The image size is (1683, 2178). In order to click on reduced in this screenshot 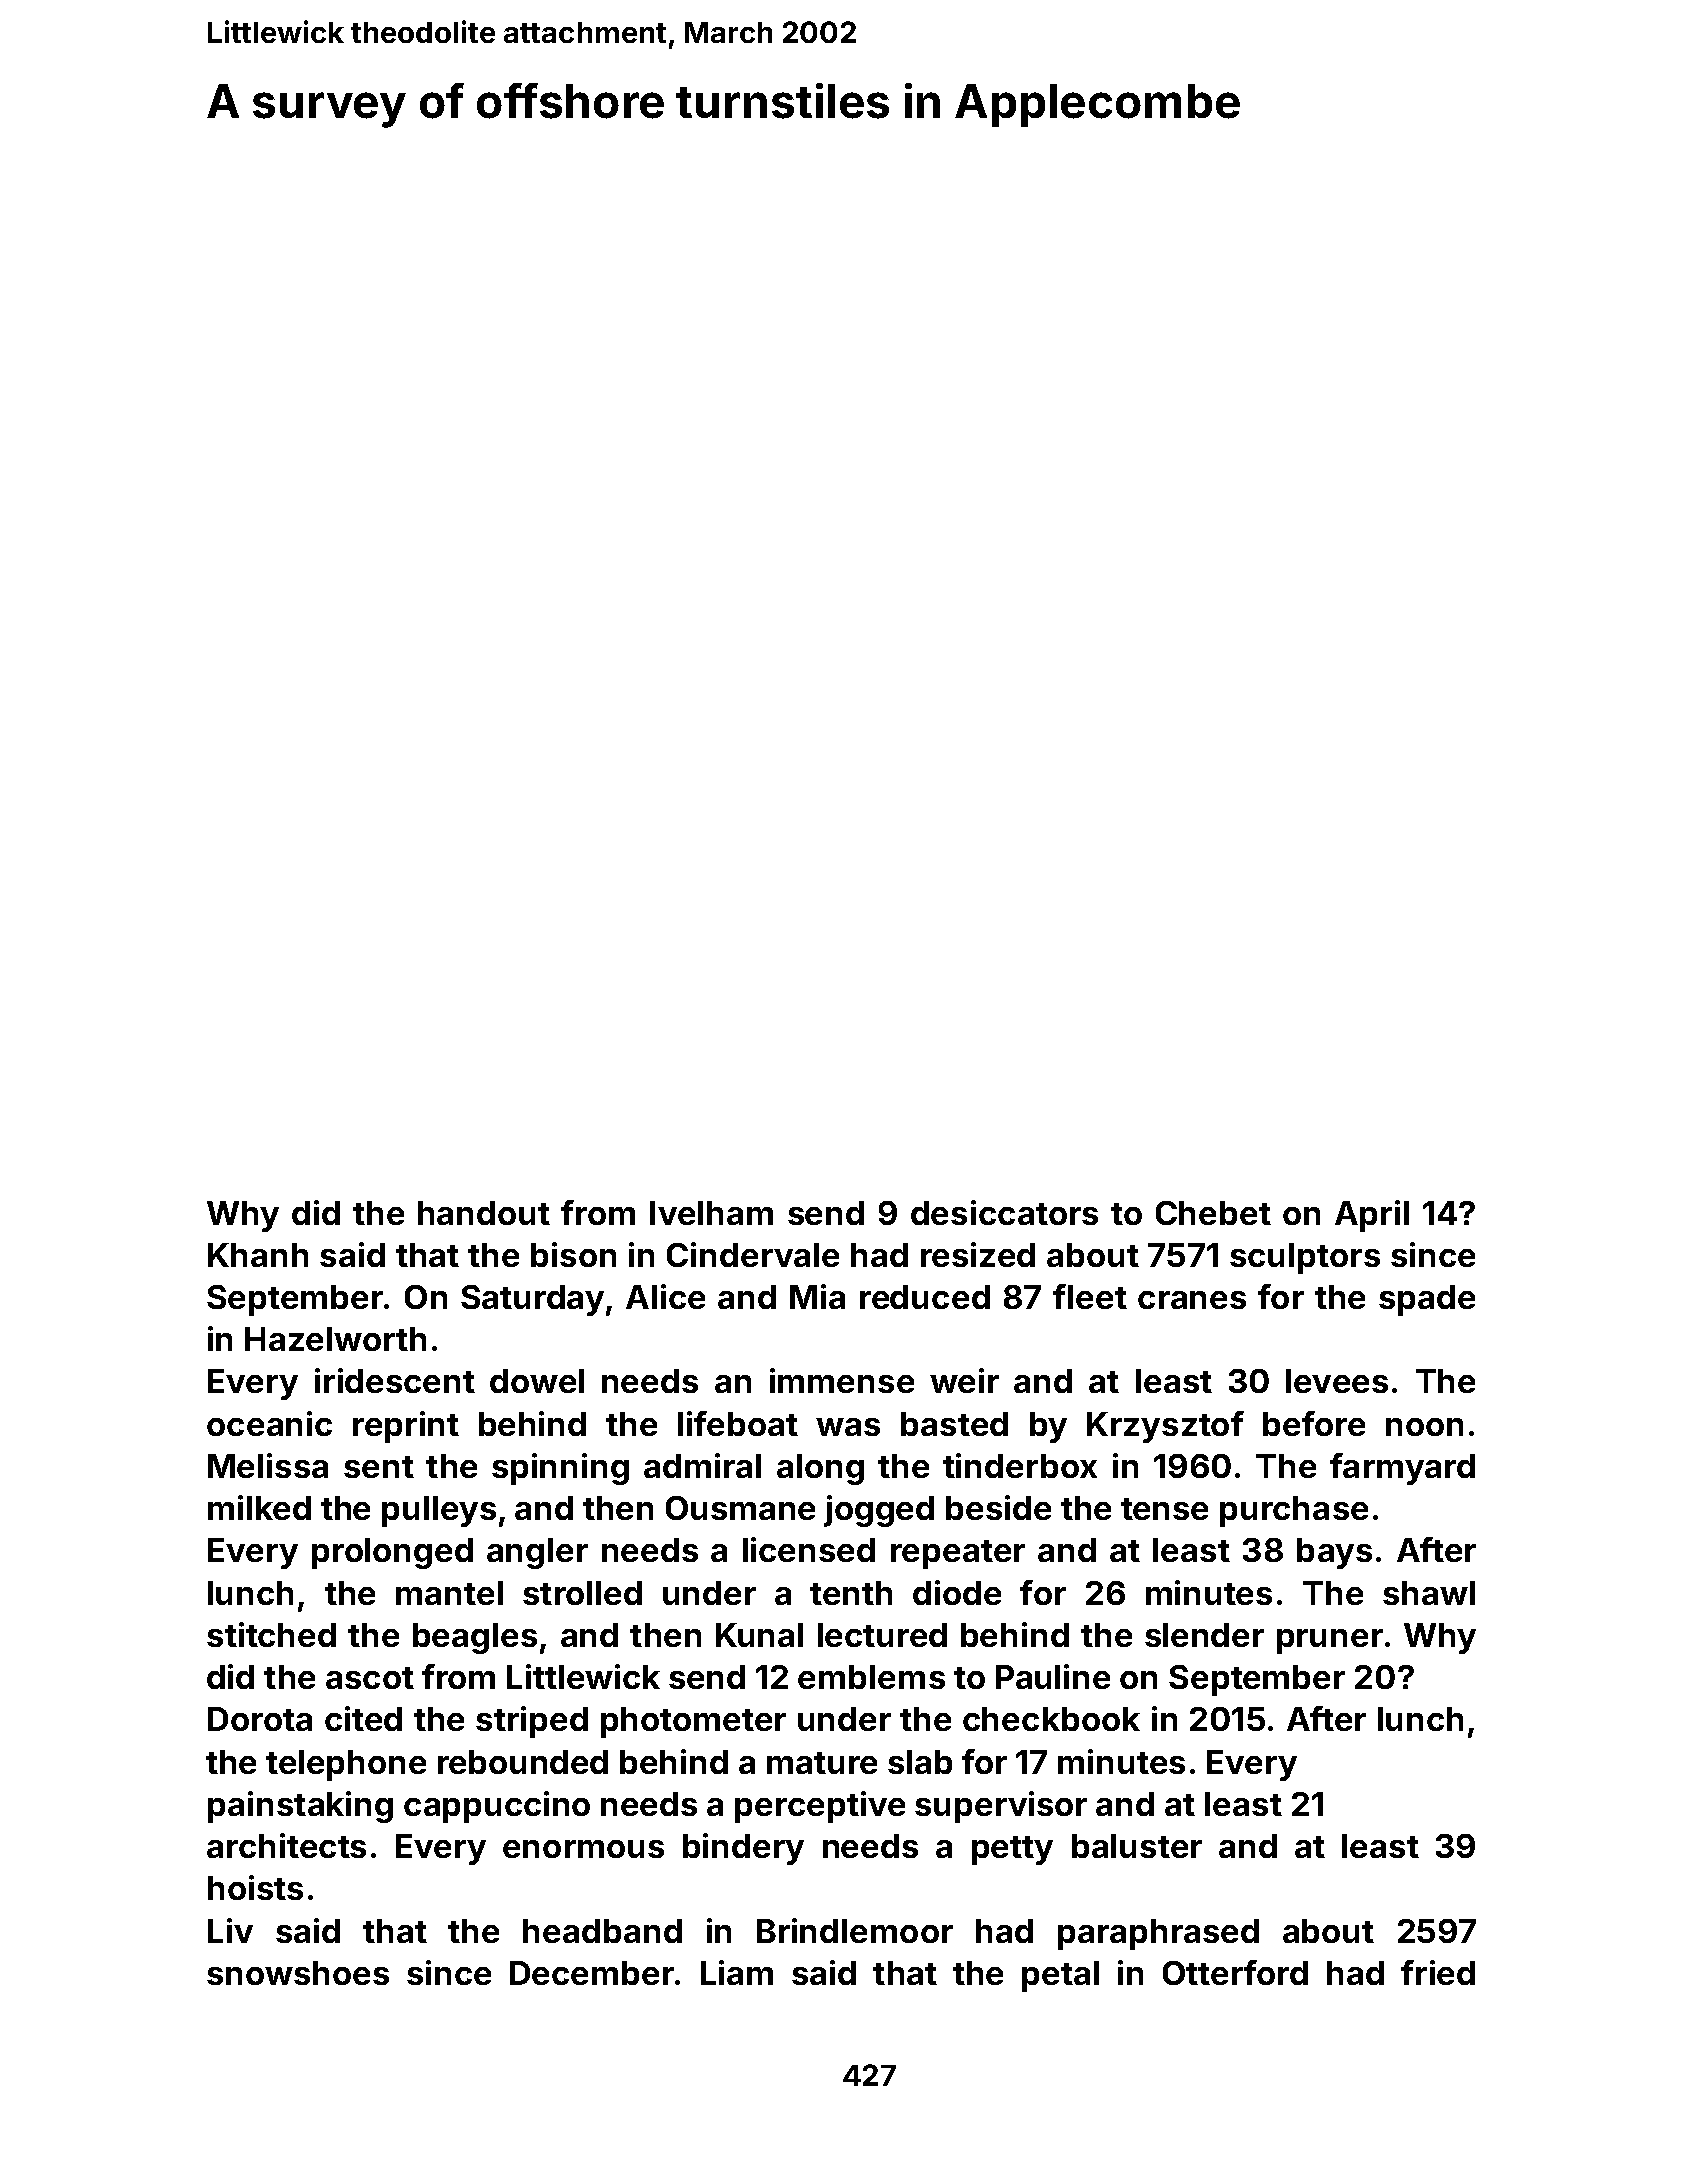, I will do `click(925, 1297)`.
